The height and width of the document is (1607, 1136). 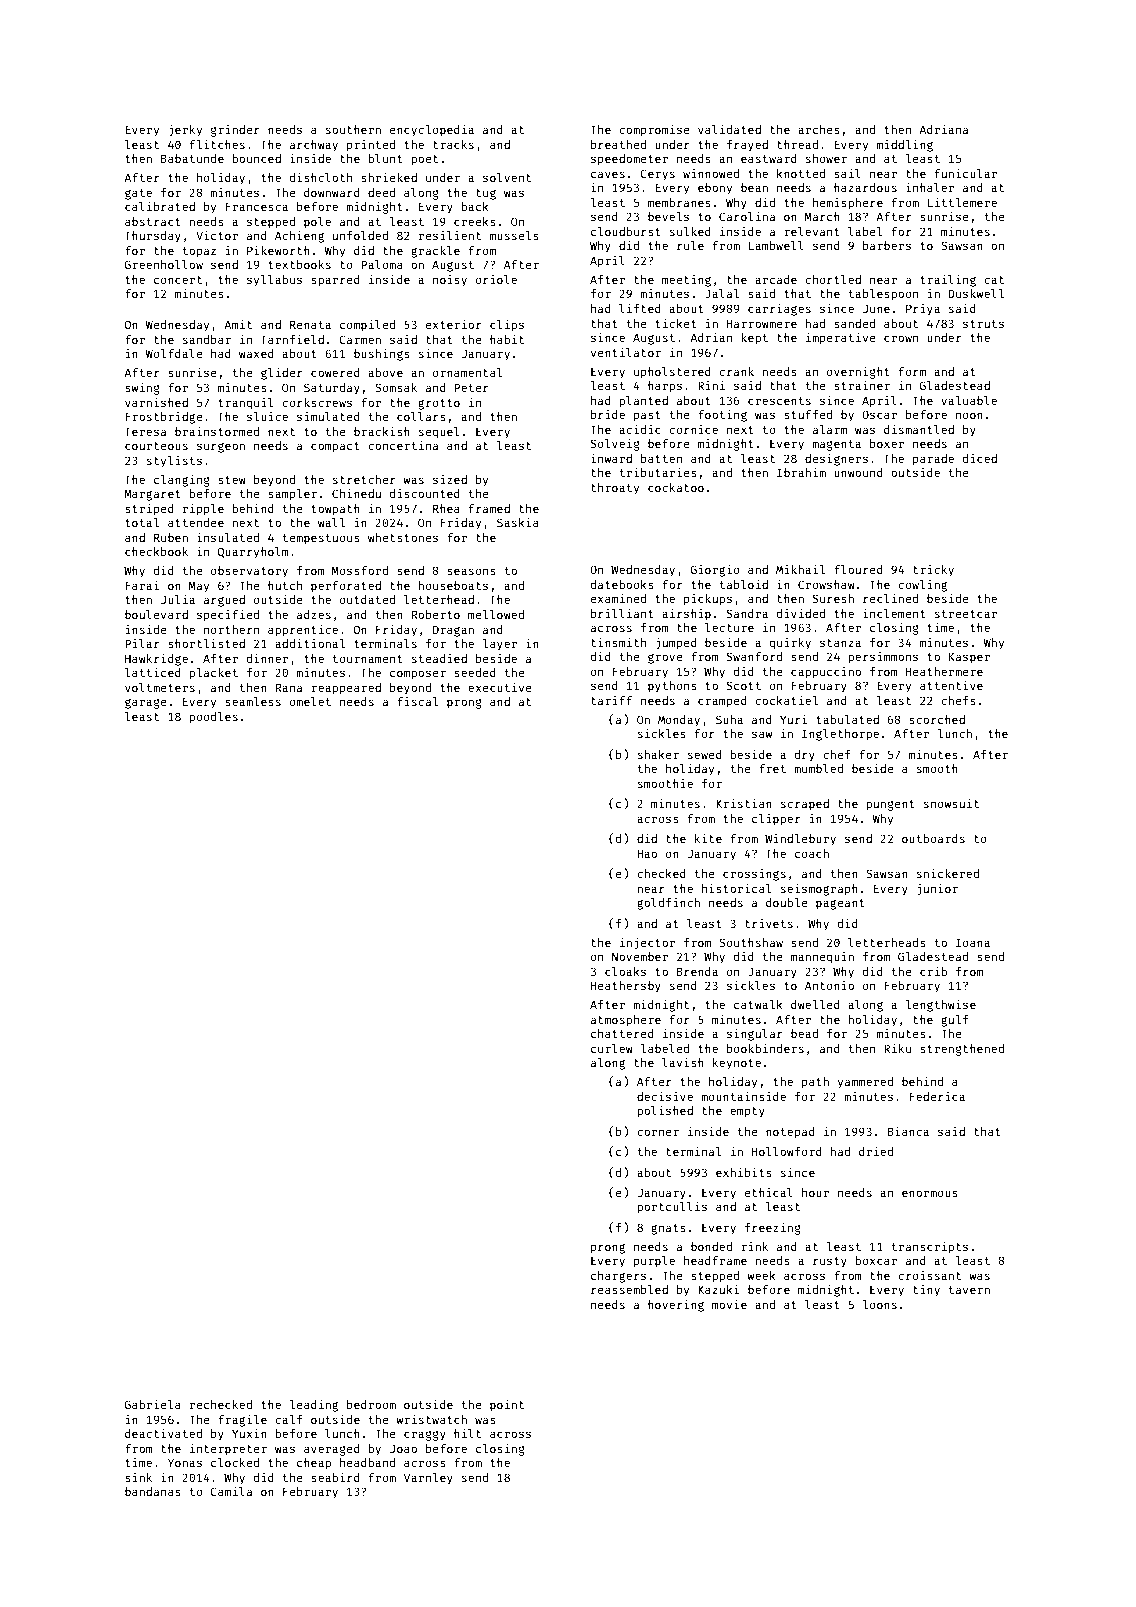 What do you see at coordinates (611, 700) in the document?
I see `tariff` at bounding box center [611, 700].
